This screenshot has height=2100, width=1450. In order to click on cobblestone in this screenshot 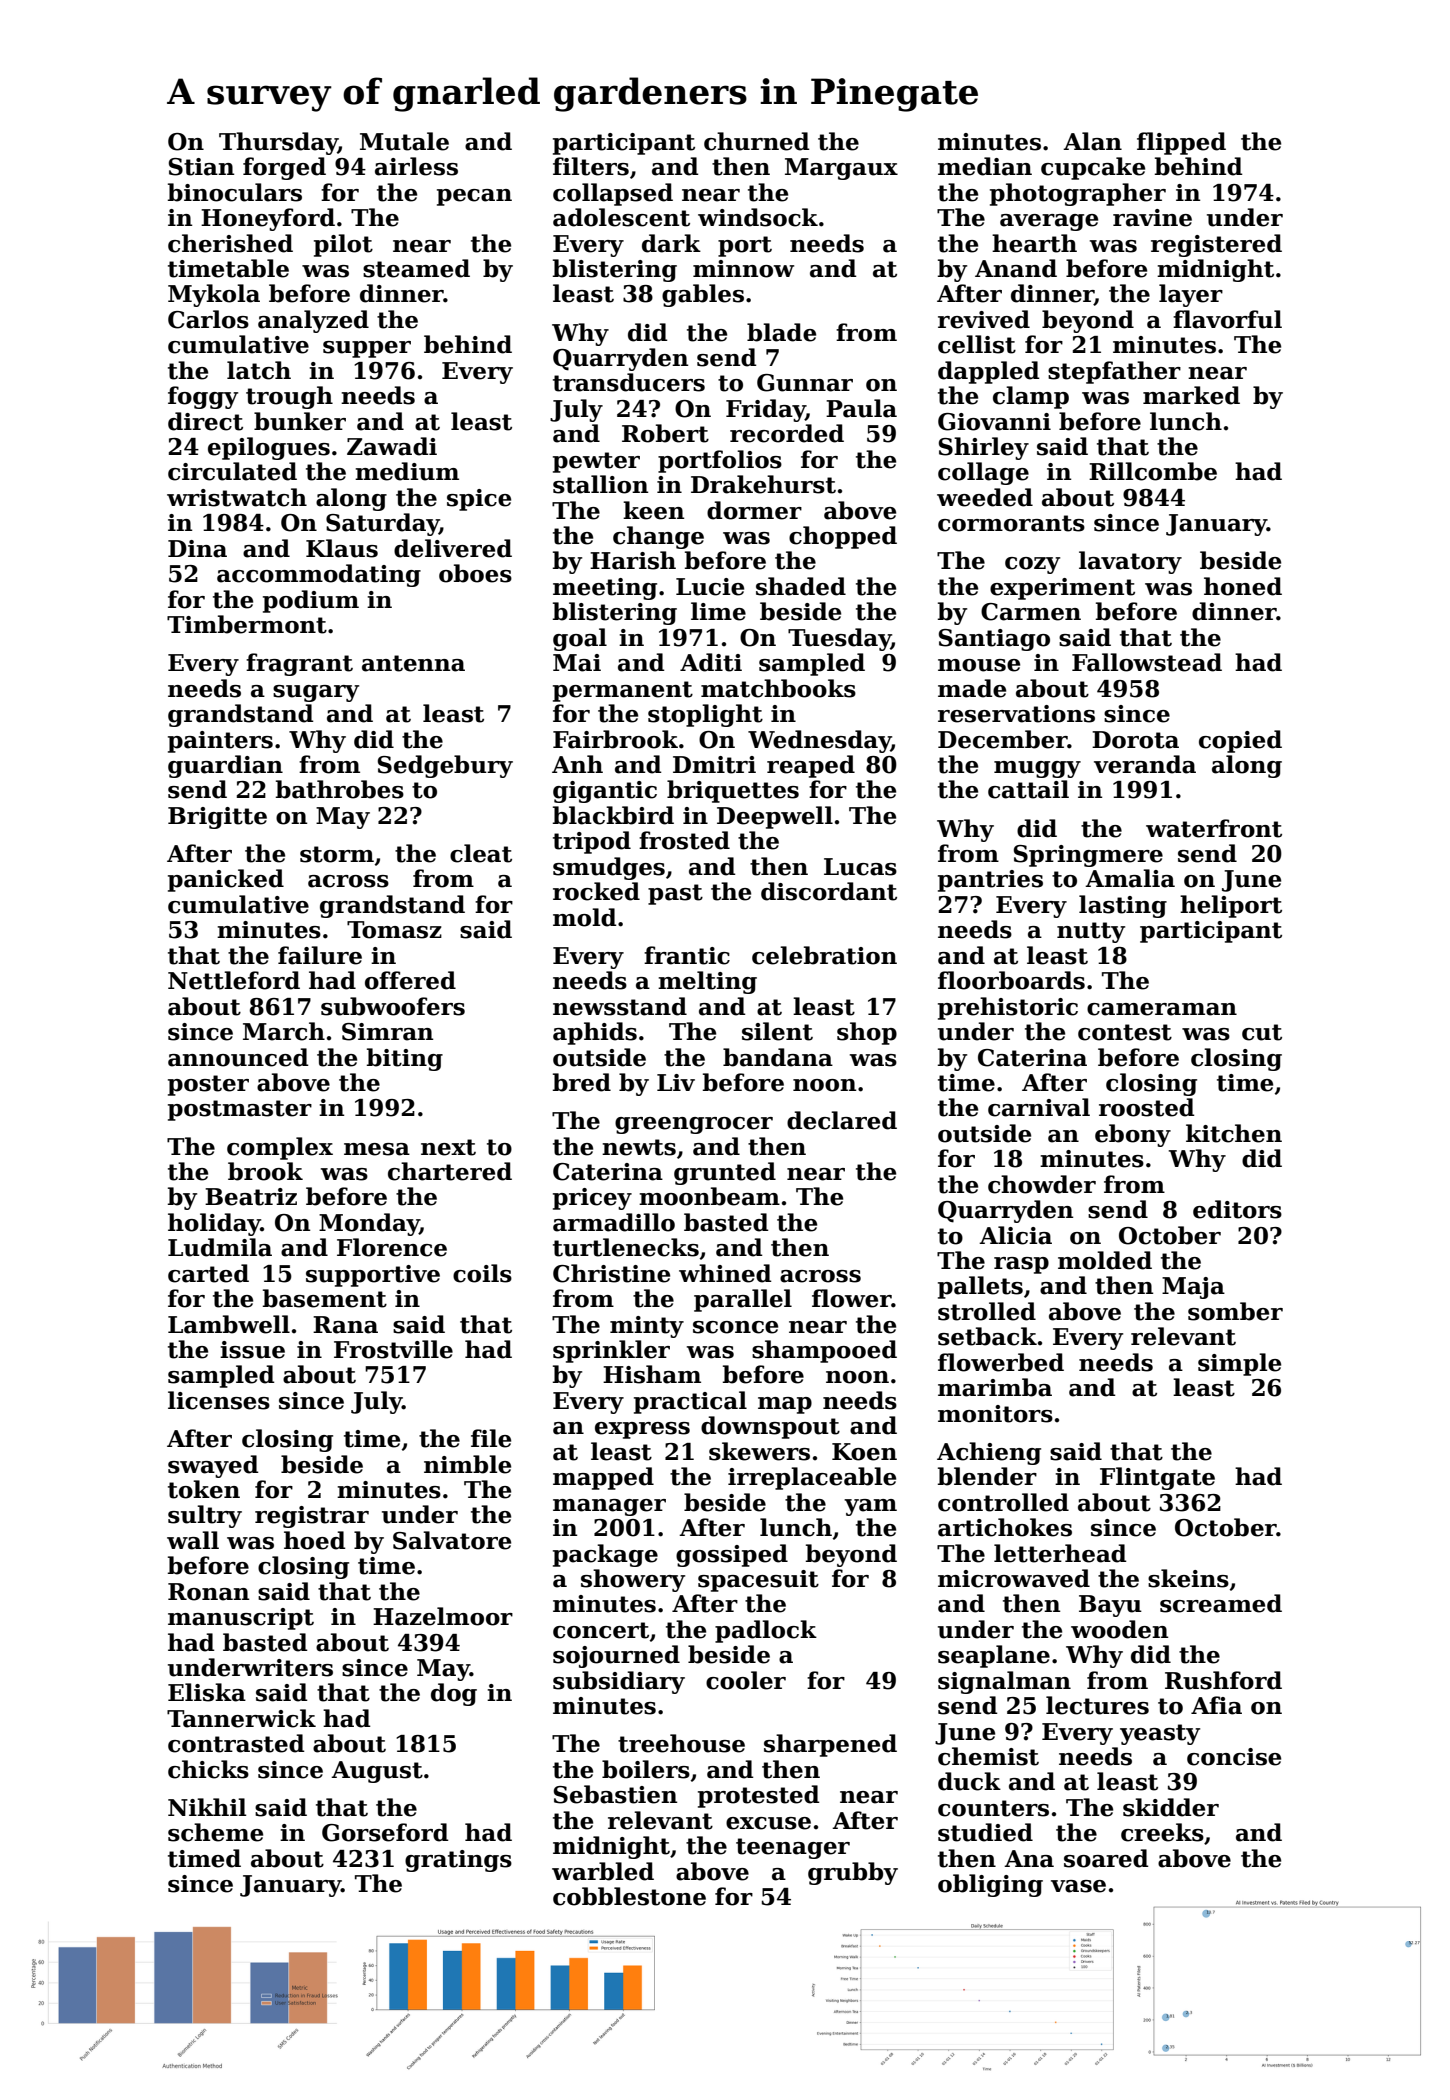, I will do `click(629, 1896)`.
